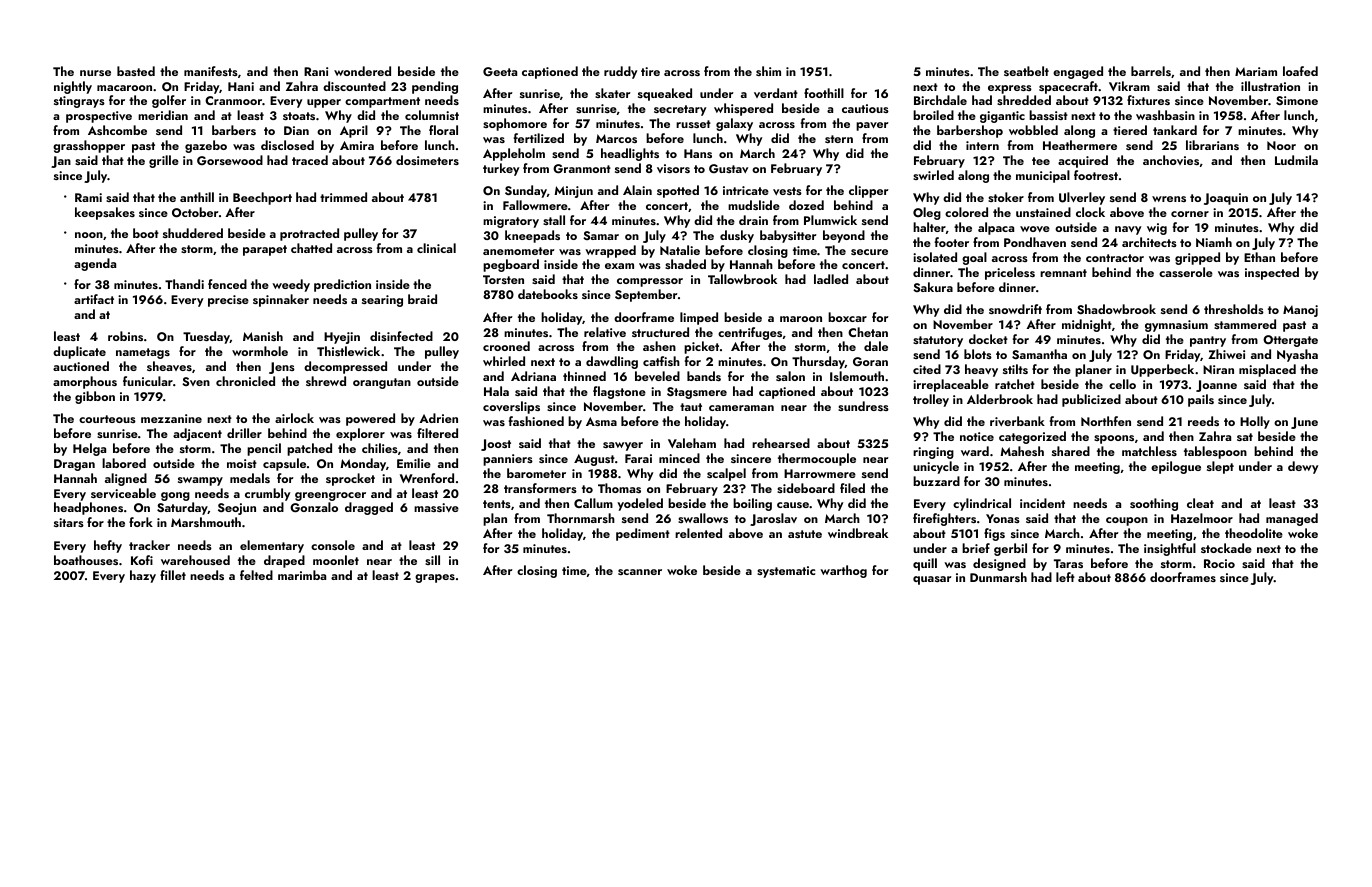 The height and width of the document is (887, 1372). Describe the element at coordinates (976, 548) in the document. I see `brief` at that location.
